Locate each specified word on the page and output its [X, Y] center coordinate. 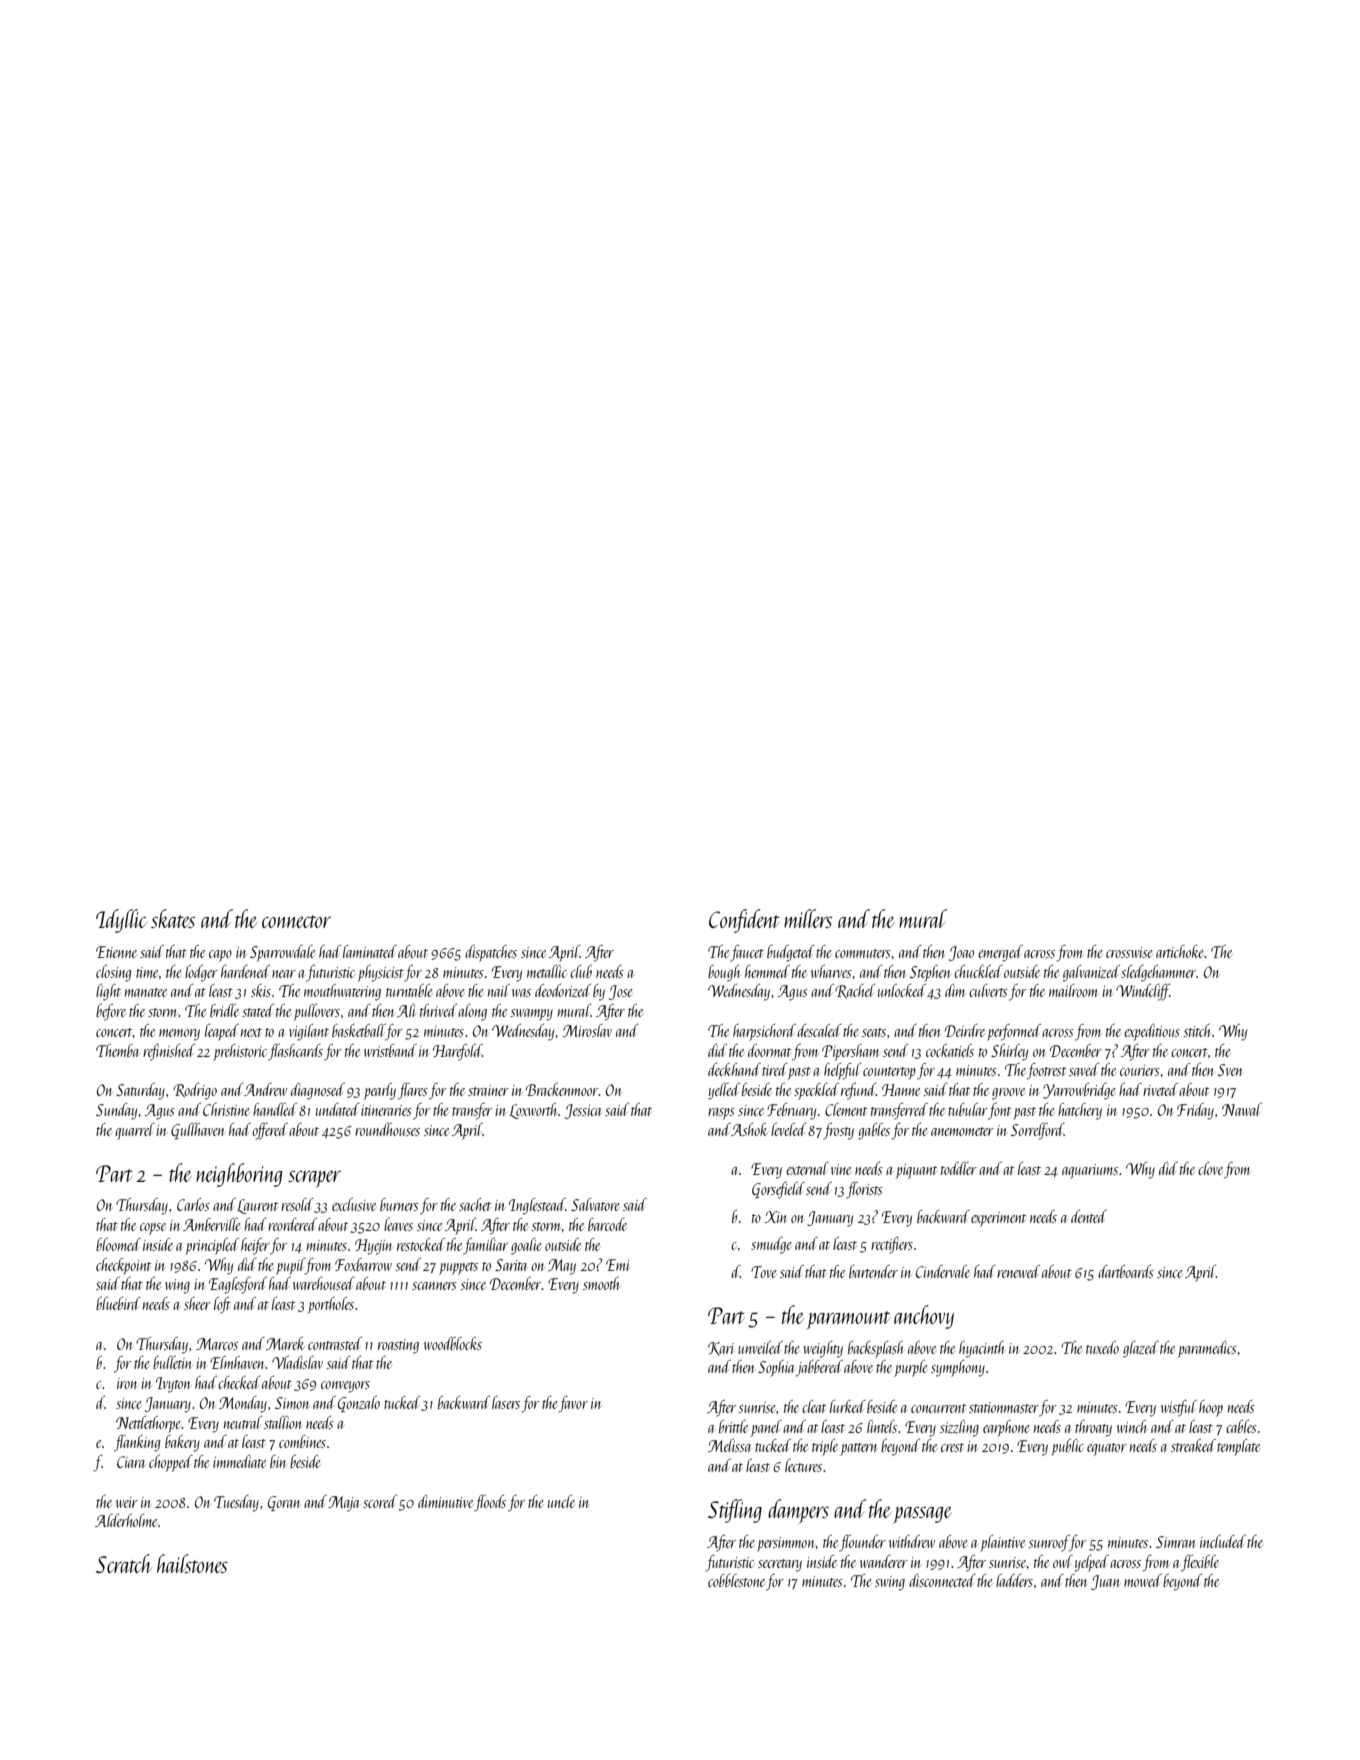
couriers [1140, 1070]
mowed [1143, 1580]
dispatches [491, 953]
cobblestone [736, 1580]
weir [127, 1502]
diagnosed [318, 1091]
